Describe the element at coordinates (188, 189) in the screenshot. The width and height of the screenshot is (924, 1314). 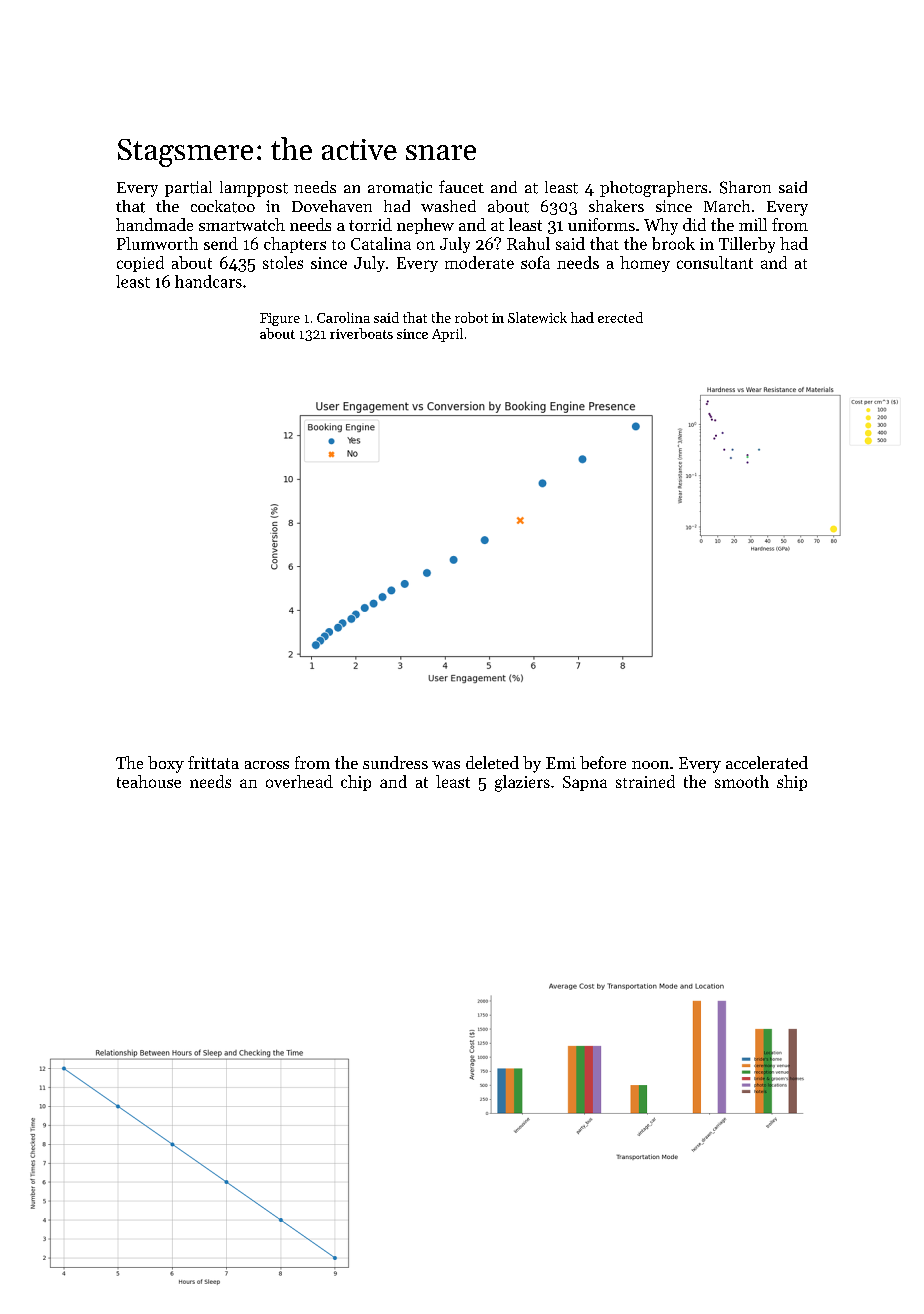
I see `partial` at that location.
